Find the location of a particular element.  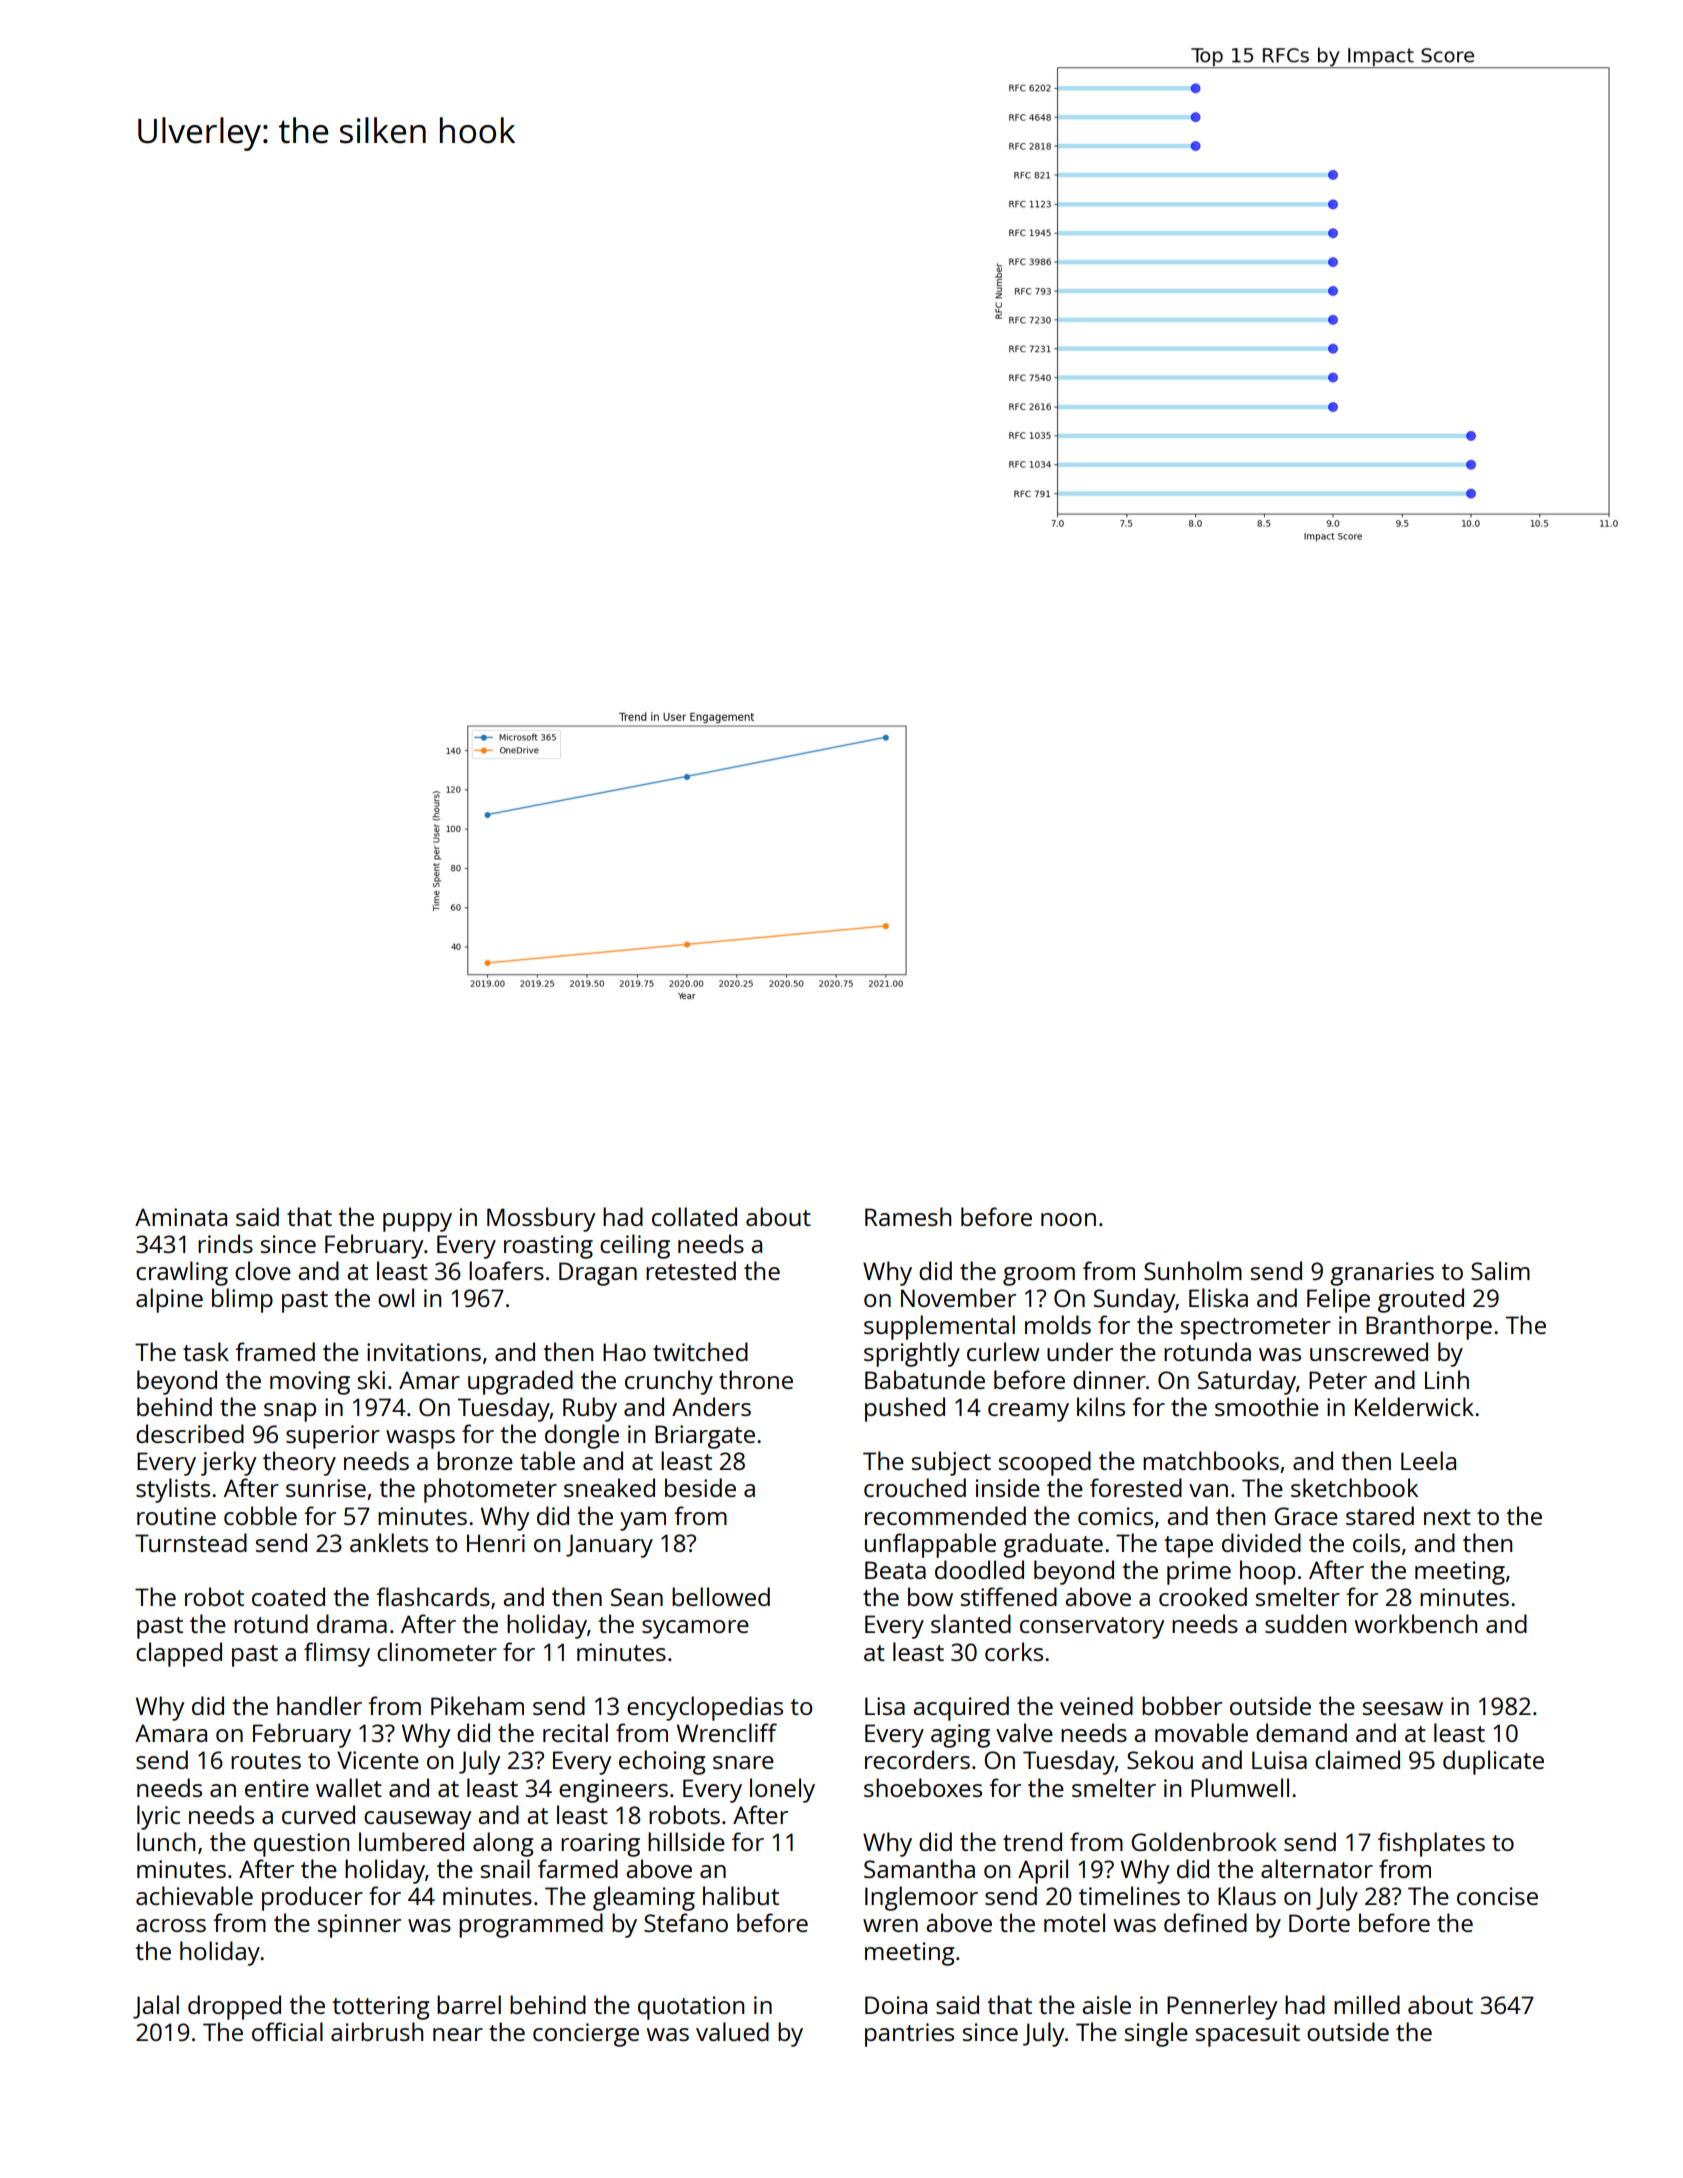

Samantha is located at coordinates (919, 1868).
